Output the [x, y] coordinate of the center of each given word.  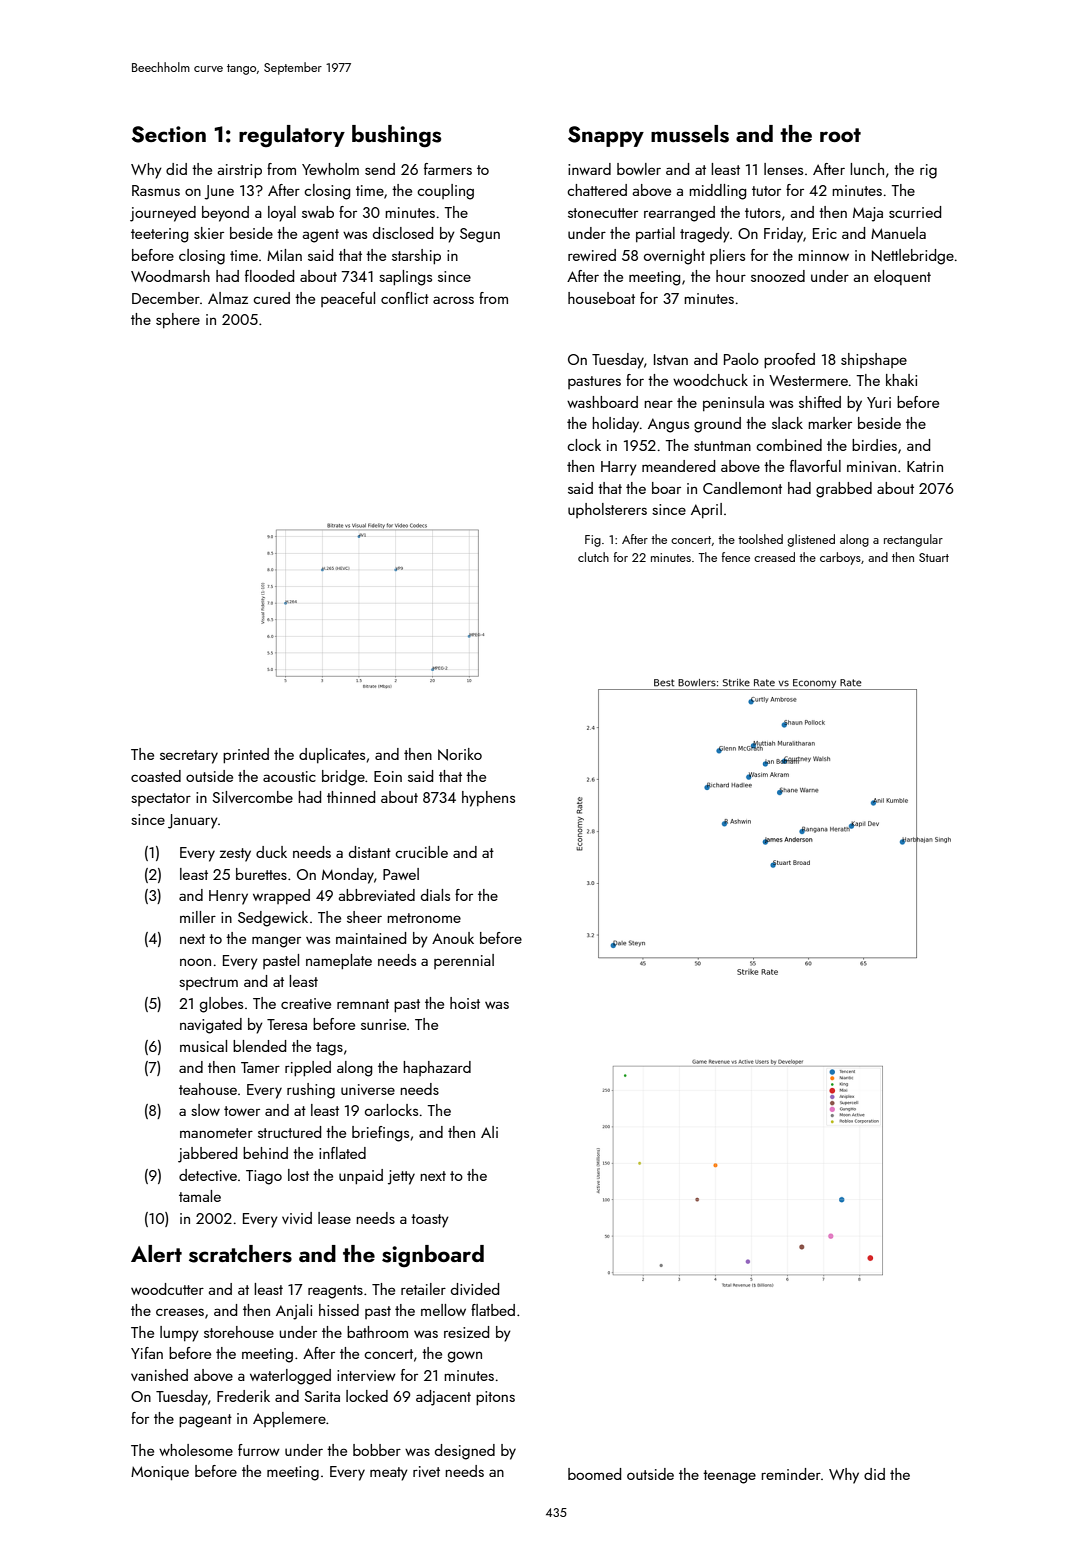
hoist [465, 1003]
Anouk [453, 938]
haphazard [437, 1068]
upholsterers [607, 510]
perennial [464, 961]
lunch [867, 169]
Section [169, 134]
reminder [791, 1474]
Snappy [606, 136]
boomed [594, 1474]
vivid [297, 1218]
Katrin [925, 466]
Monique [160, 1473]
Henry [228, 897]
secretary [189, 757]
